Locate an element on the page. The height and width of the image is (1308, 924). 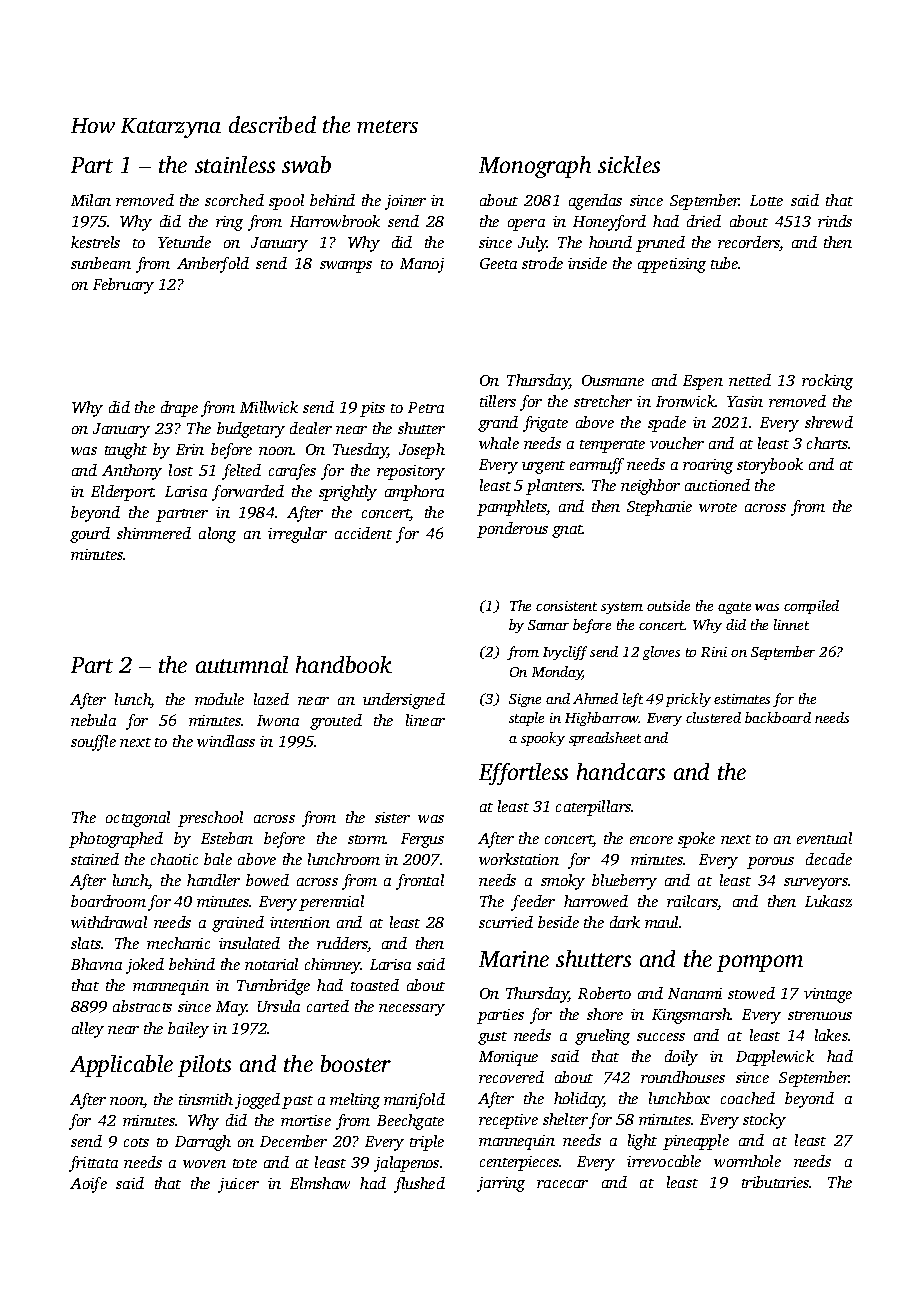
receptive is located at coordinates (508, 1121).
